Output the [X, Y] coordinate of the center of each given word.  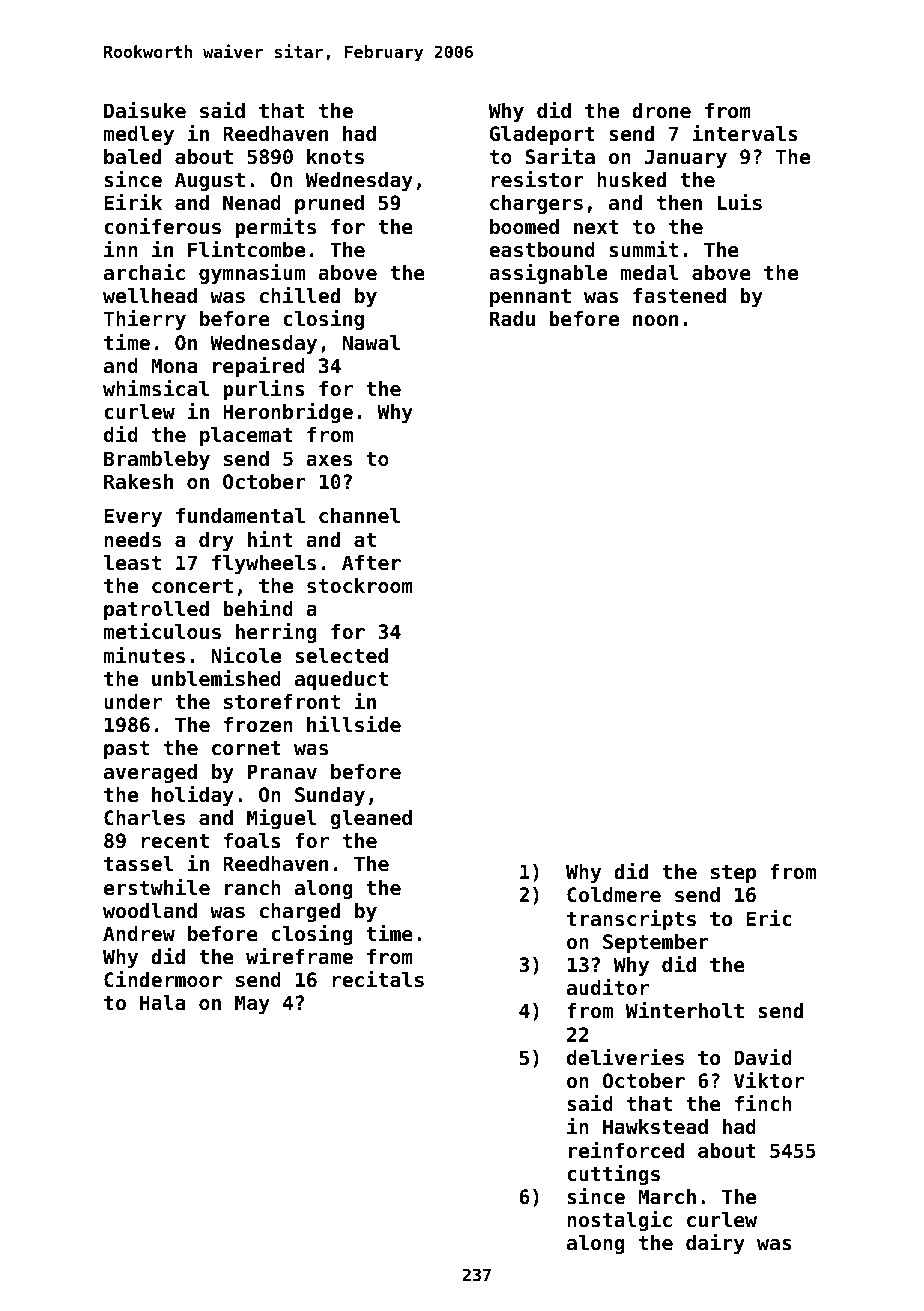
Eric [769, 918]
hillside [354, 724]
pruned [329, 204]
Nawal [371, 343]
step [733, 874]
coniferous [162, 226]
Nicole [246, 655]
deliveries [625, 1057]
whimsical [156, 388]
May [252, 1004]
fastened [679, 296]
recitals [378, 979]
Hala [162, 1003]
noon [655, 321]
